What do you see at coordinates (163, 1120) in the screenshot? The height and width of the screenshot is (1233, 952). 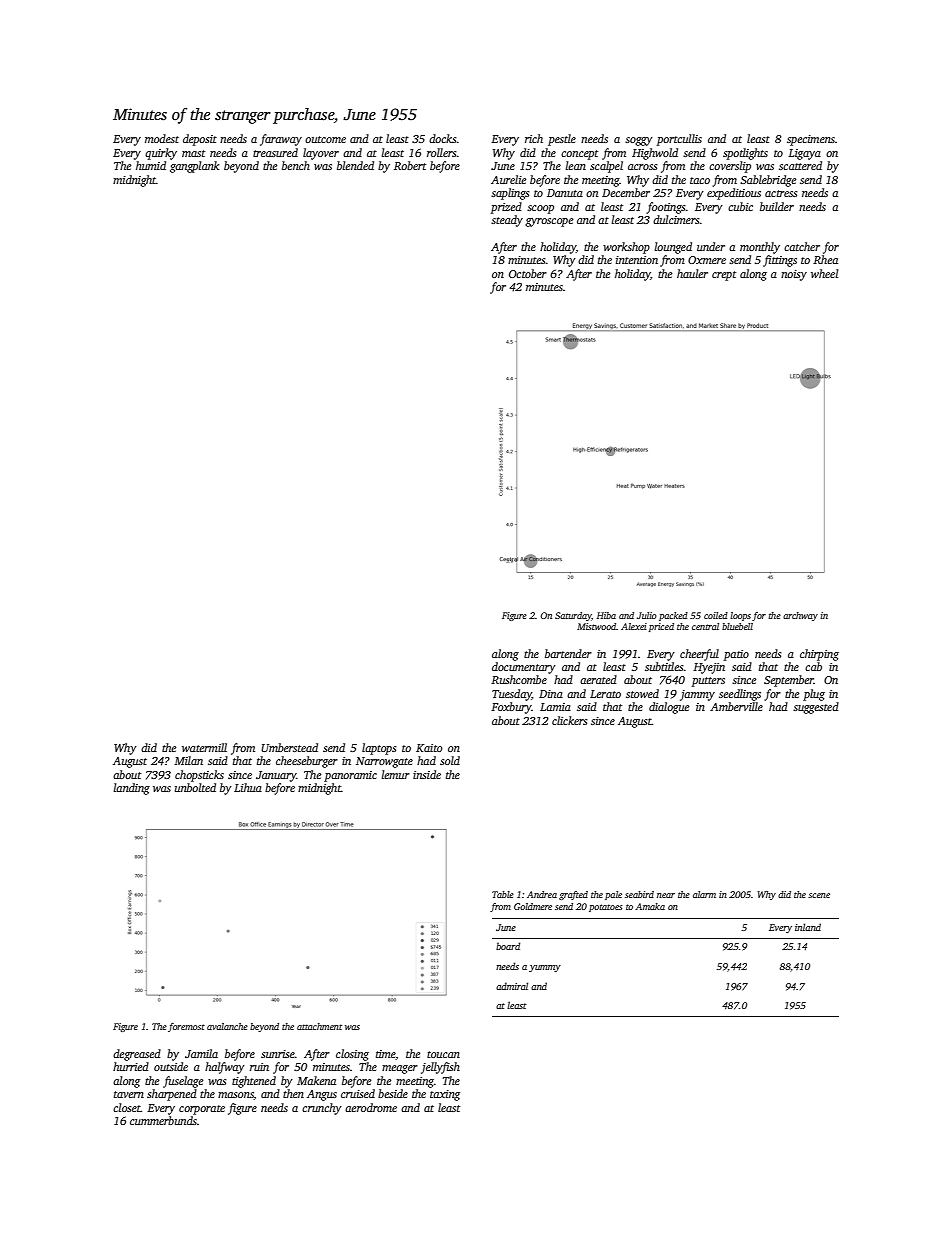 I see `cummerbunds` at bounding box center [163, 1120].
